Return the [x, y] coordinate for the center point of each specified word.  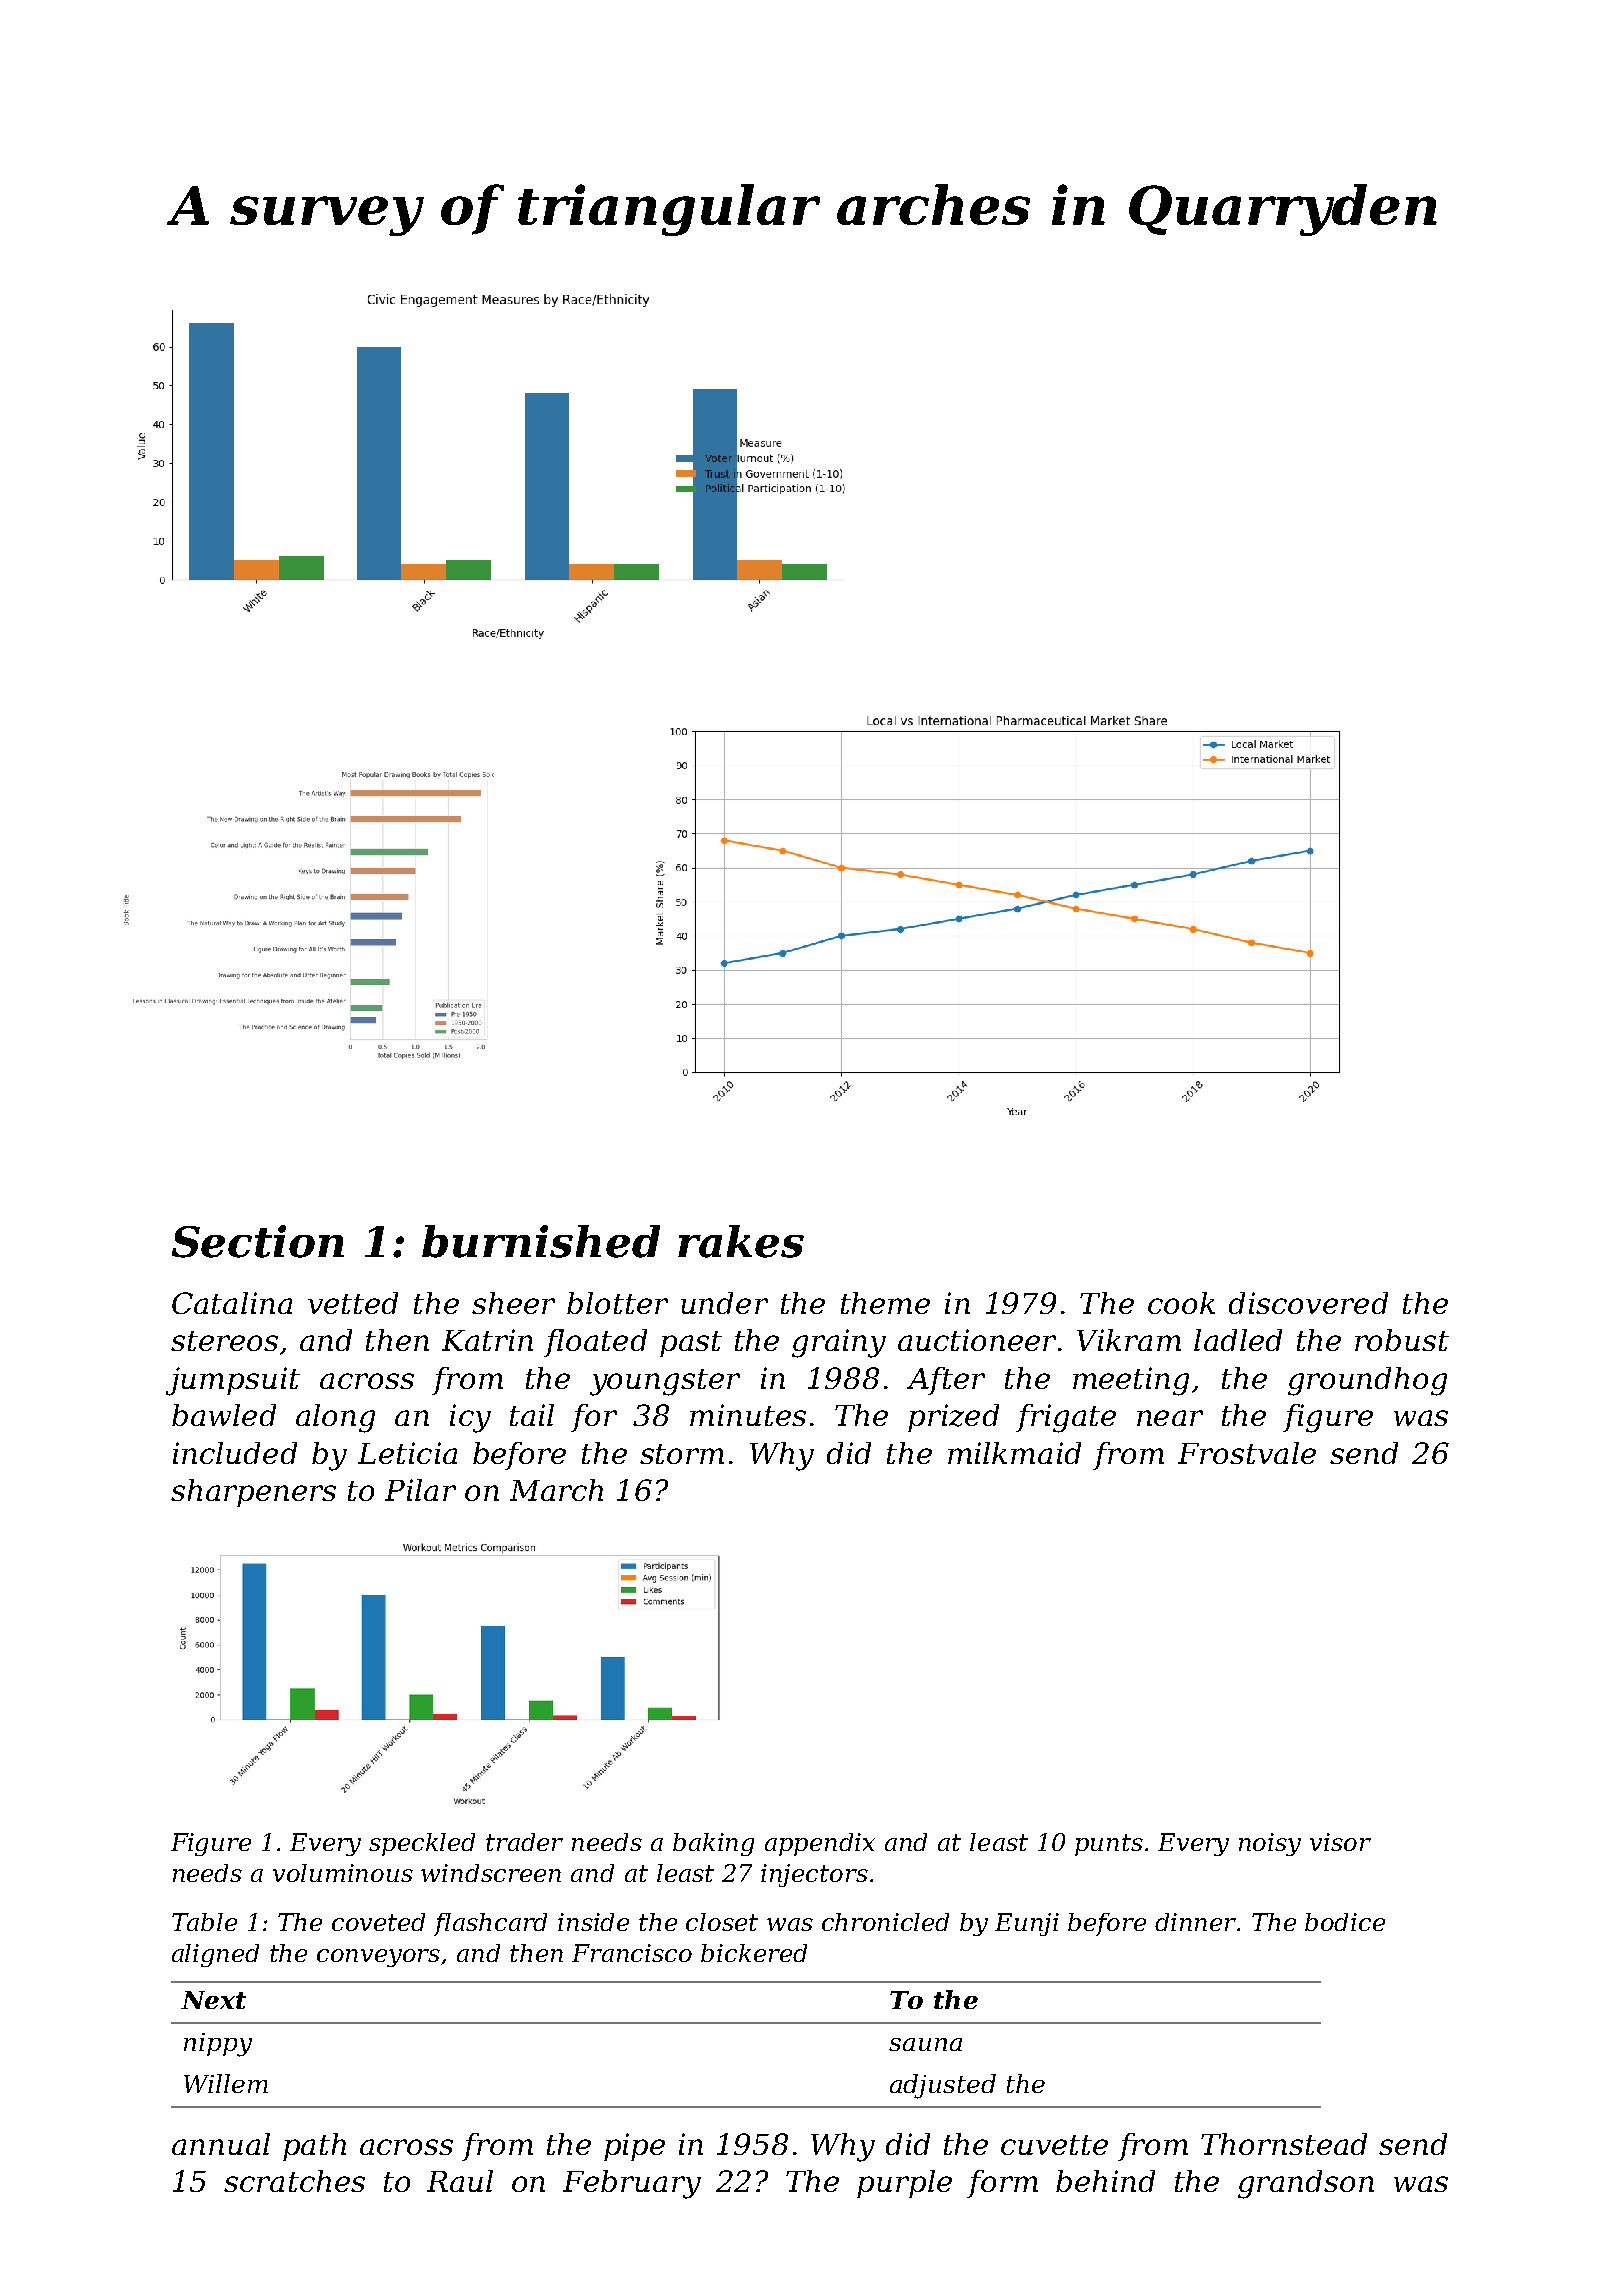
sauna [925, 2044]
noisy [1270, 1844]
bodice [1345, 1922]
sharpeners [253, 1493]
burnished [541, 1241]
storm [682, 1454]
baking [713, 1844]
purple [904, 2184]
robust [1402, 1340]
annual [221, 2144]
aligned [215, 1955]
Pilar [420, 1490]
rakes [741, 1241]
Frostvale [1247, 1453]
